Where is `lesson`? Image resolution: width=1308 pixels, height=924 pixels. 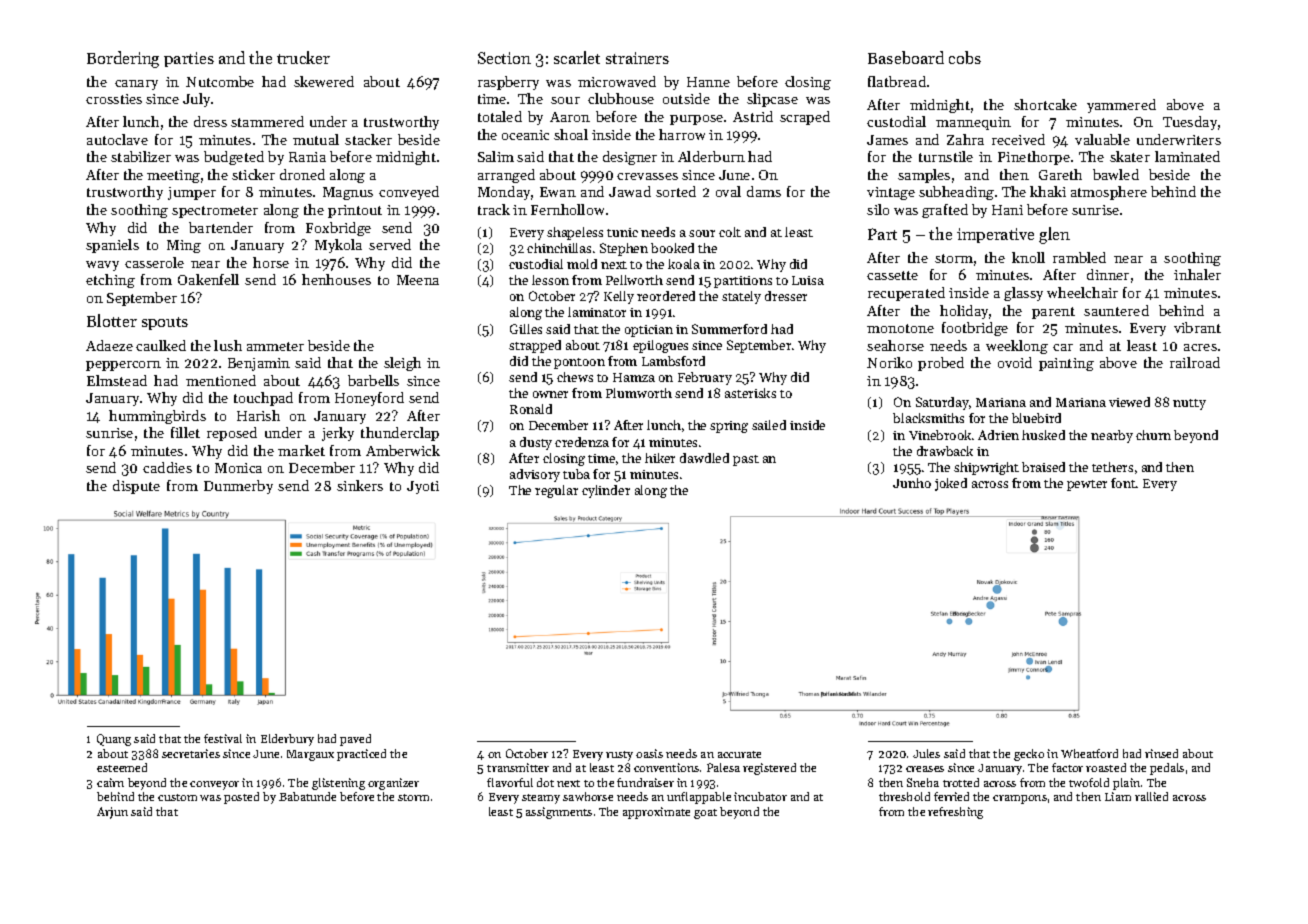
lesson is located at coordinates (550, 280).
